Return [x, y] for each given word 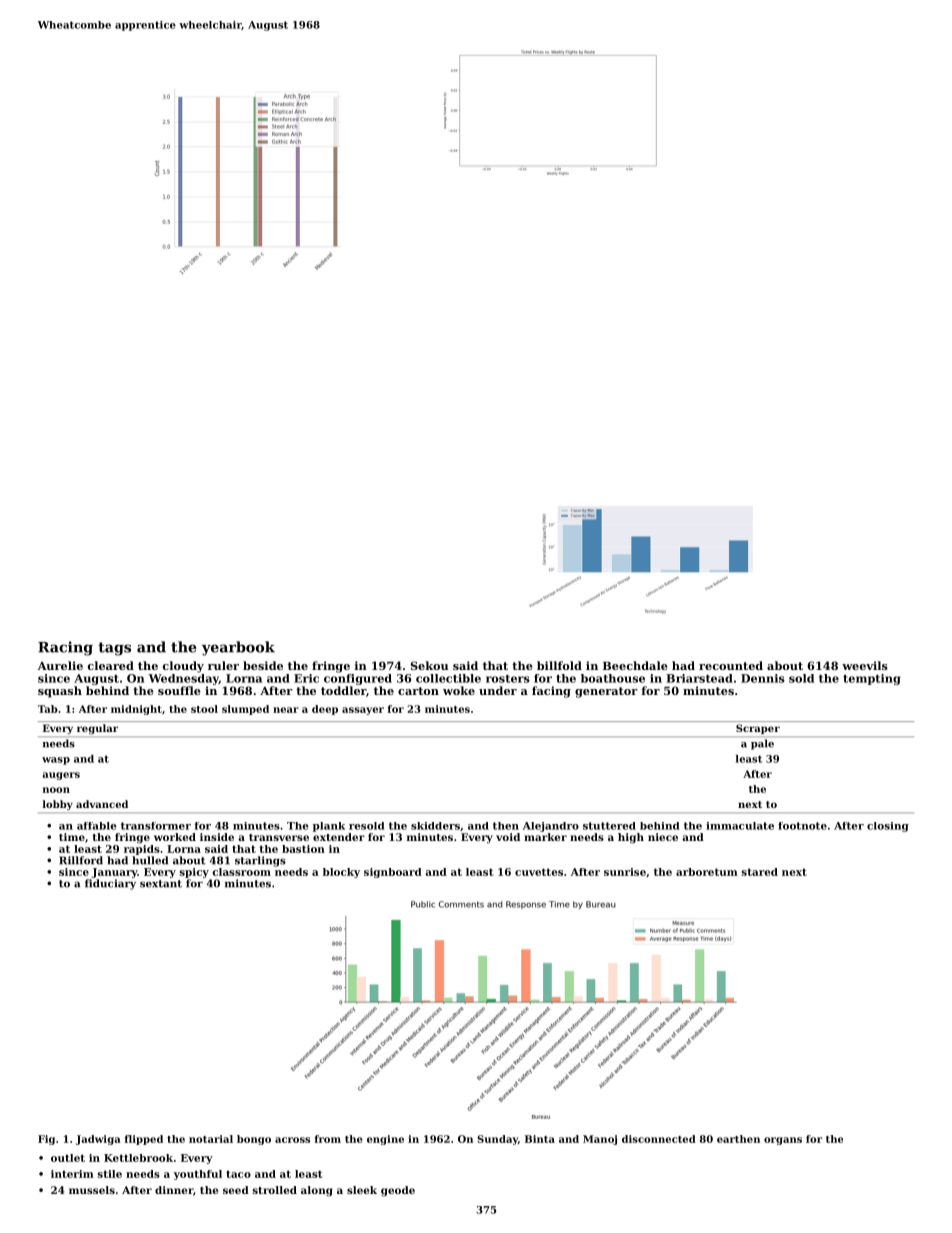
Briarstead [699, 678]
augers [61, 776]
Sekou [429, 665]
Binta [540, 1139]
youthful [198, 1175]
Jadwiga [98, 1140]
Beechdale [635, 665]
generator [606, 692]
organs [783, 1141]
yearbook [238, 648]
